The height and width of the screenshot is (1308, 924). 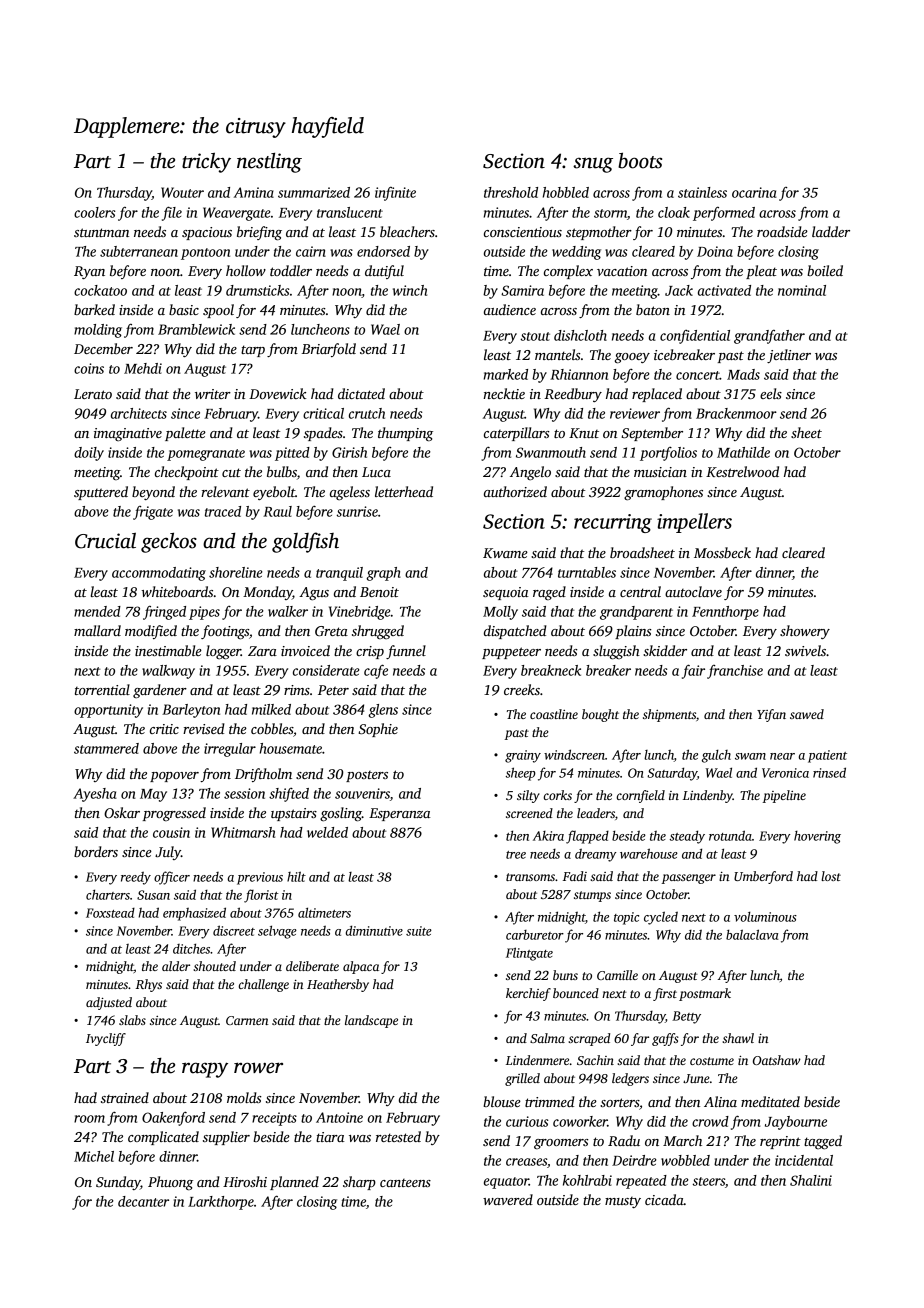 I want to click on decanter, so click(x=143, y=1201).
